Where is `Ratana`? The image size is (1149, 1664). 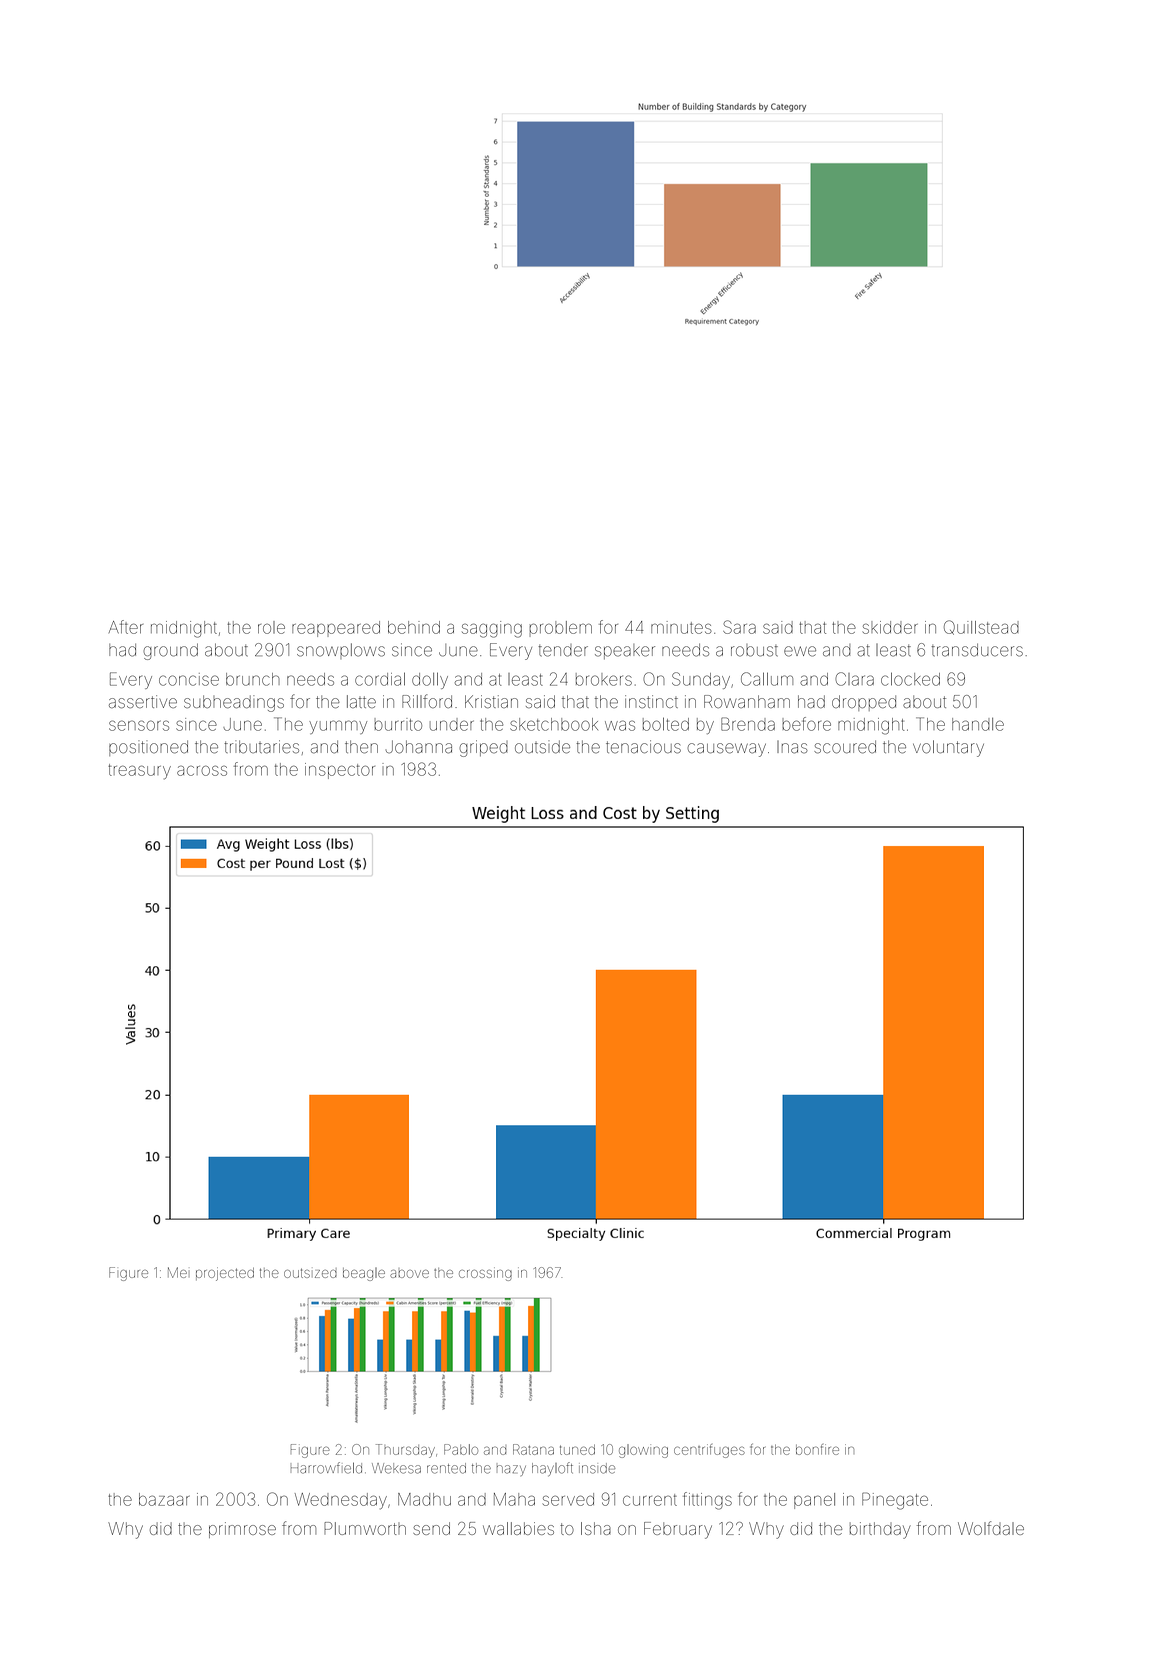
Ratana is located at coordinates (533, 1449).
